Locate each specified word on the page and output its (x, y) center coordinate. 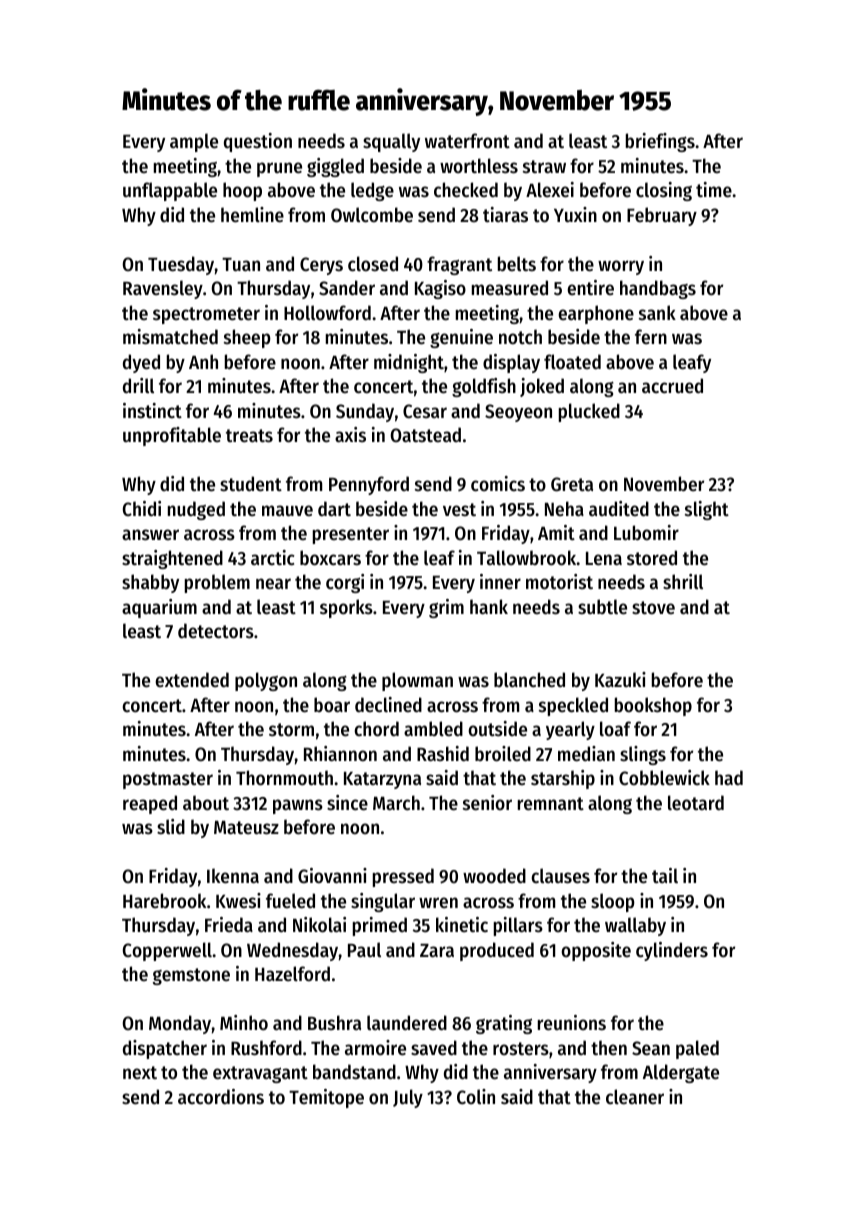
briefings (660, 142)
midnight (409, 363)
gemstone (191, 976)
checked (466, 190)
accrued (672, 386)
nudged (196, 510)
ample (194, 142)
